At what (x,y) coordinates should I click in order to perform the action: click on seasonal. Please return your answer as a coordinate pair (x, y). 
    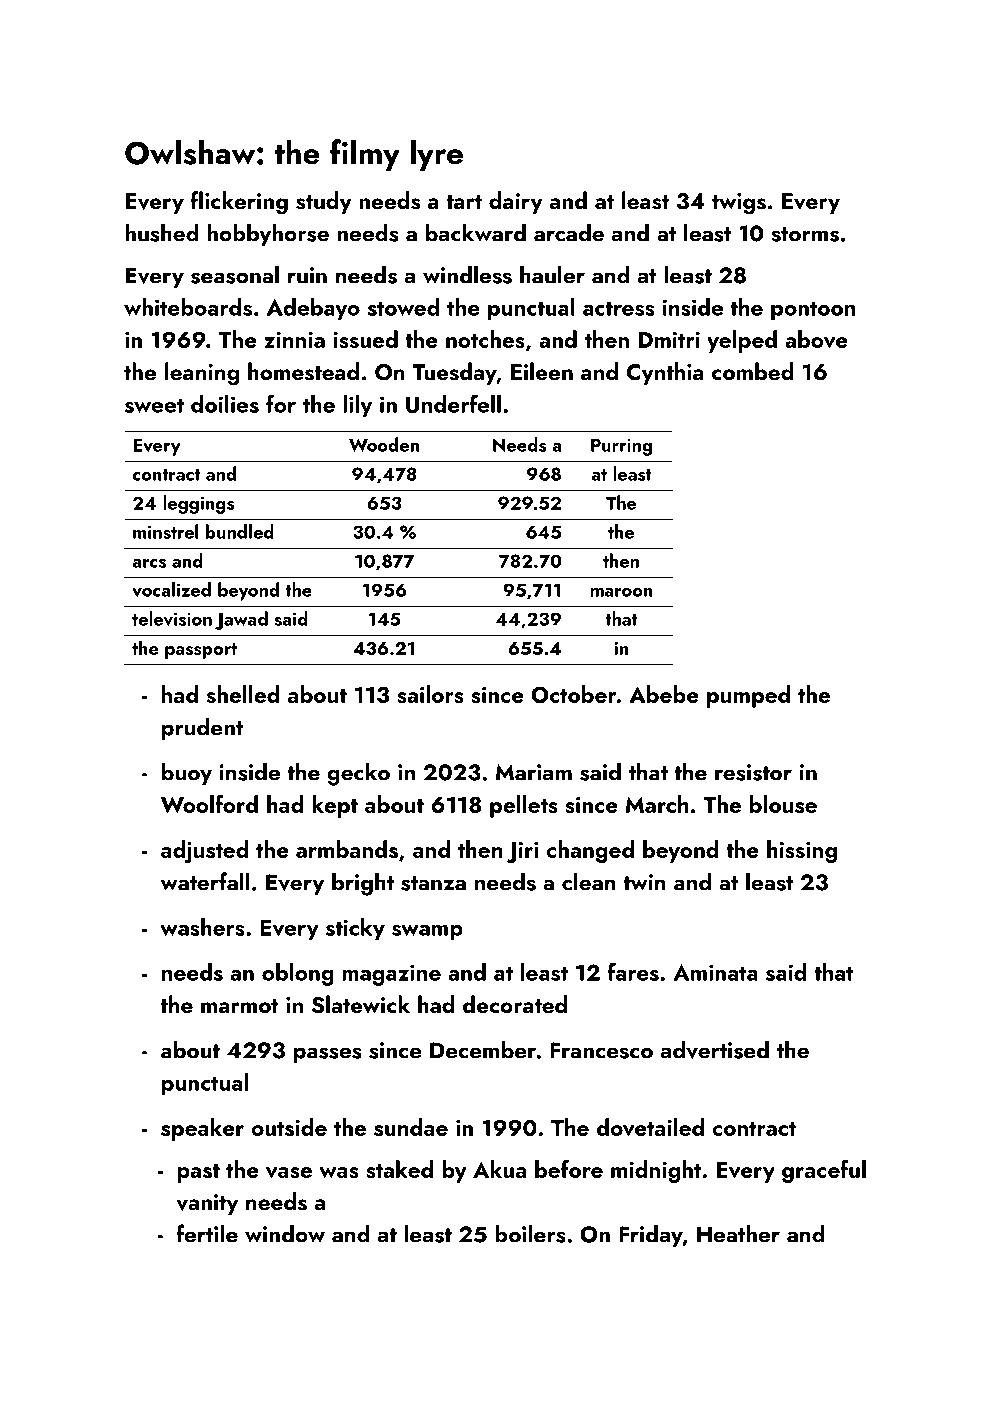
    Looking at the image, I should click on (235, 274).
